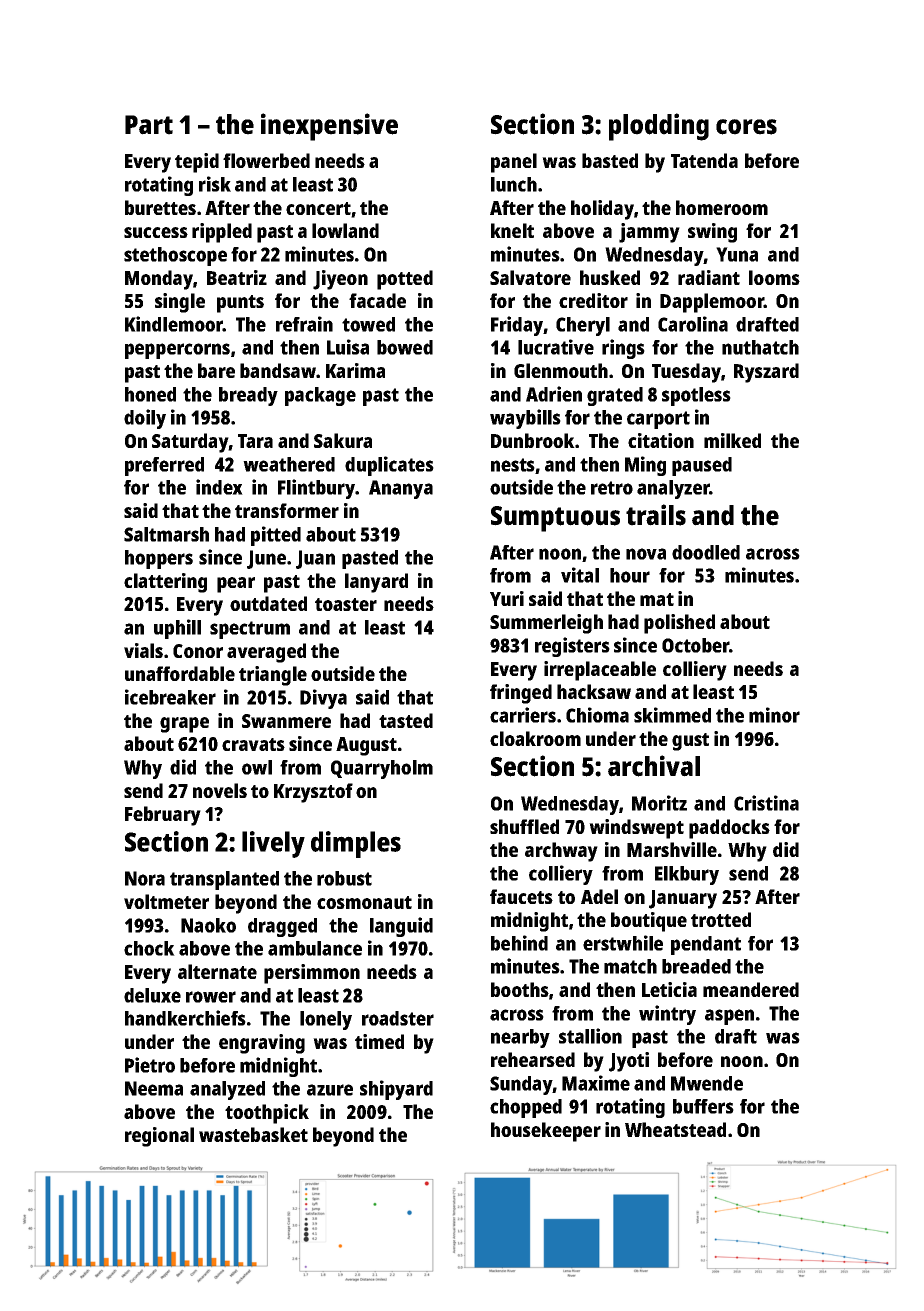 The width and height of the page is (924, 1311). Describe the element at coordinates (273, 844) in the page. I see `lively` at that location.
